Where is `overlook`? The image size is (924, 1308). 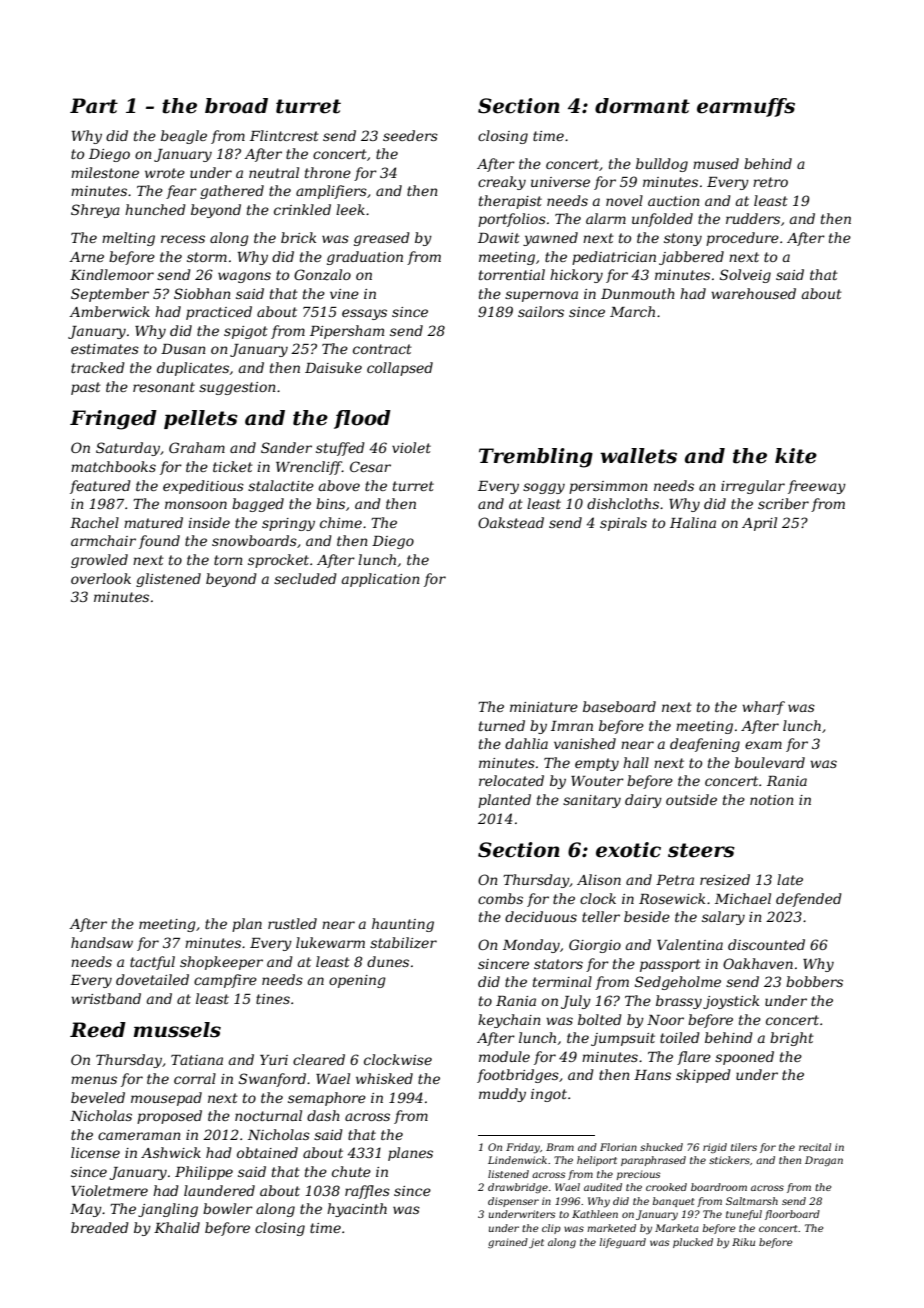 overlook is located at coordinates (101, 578).
